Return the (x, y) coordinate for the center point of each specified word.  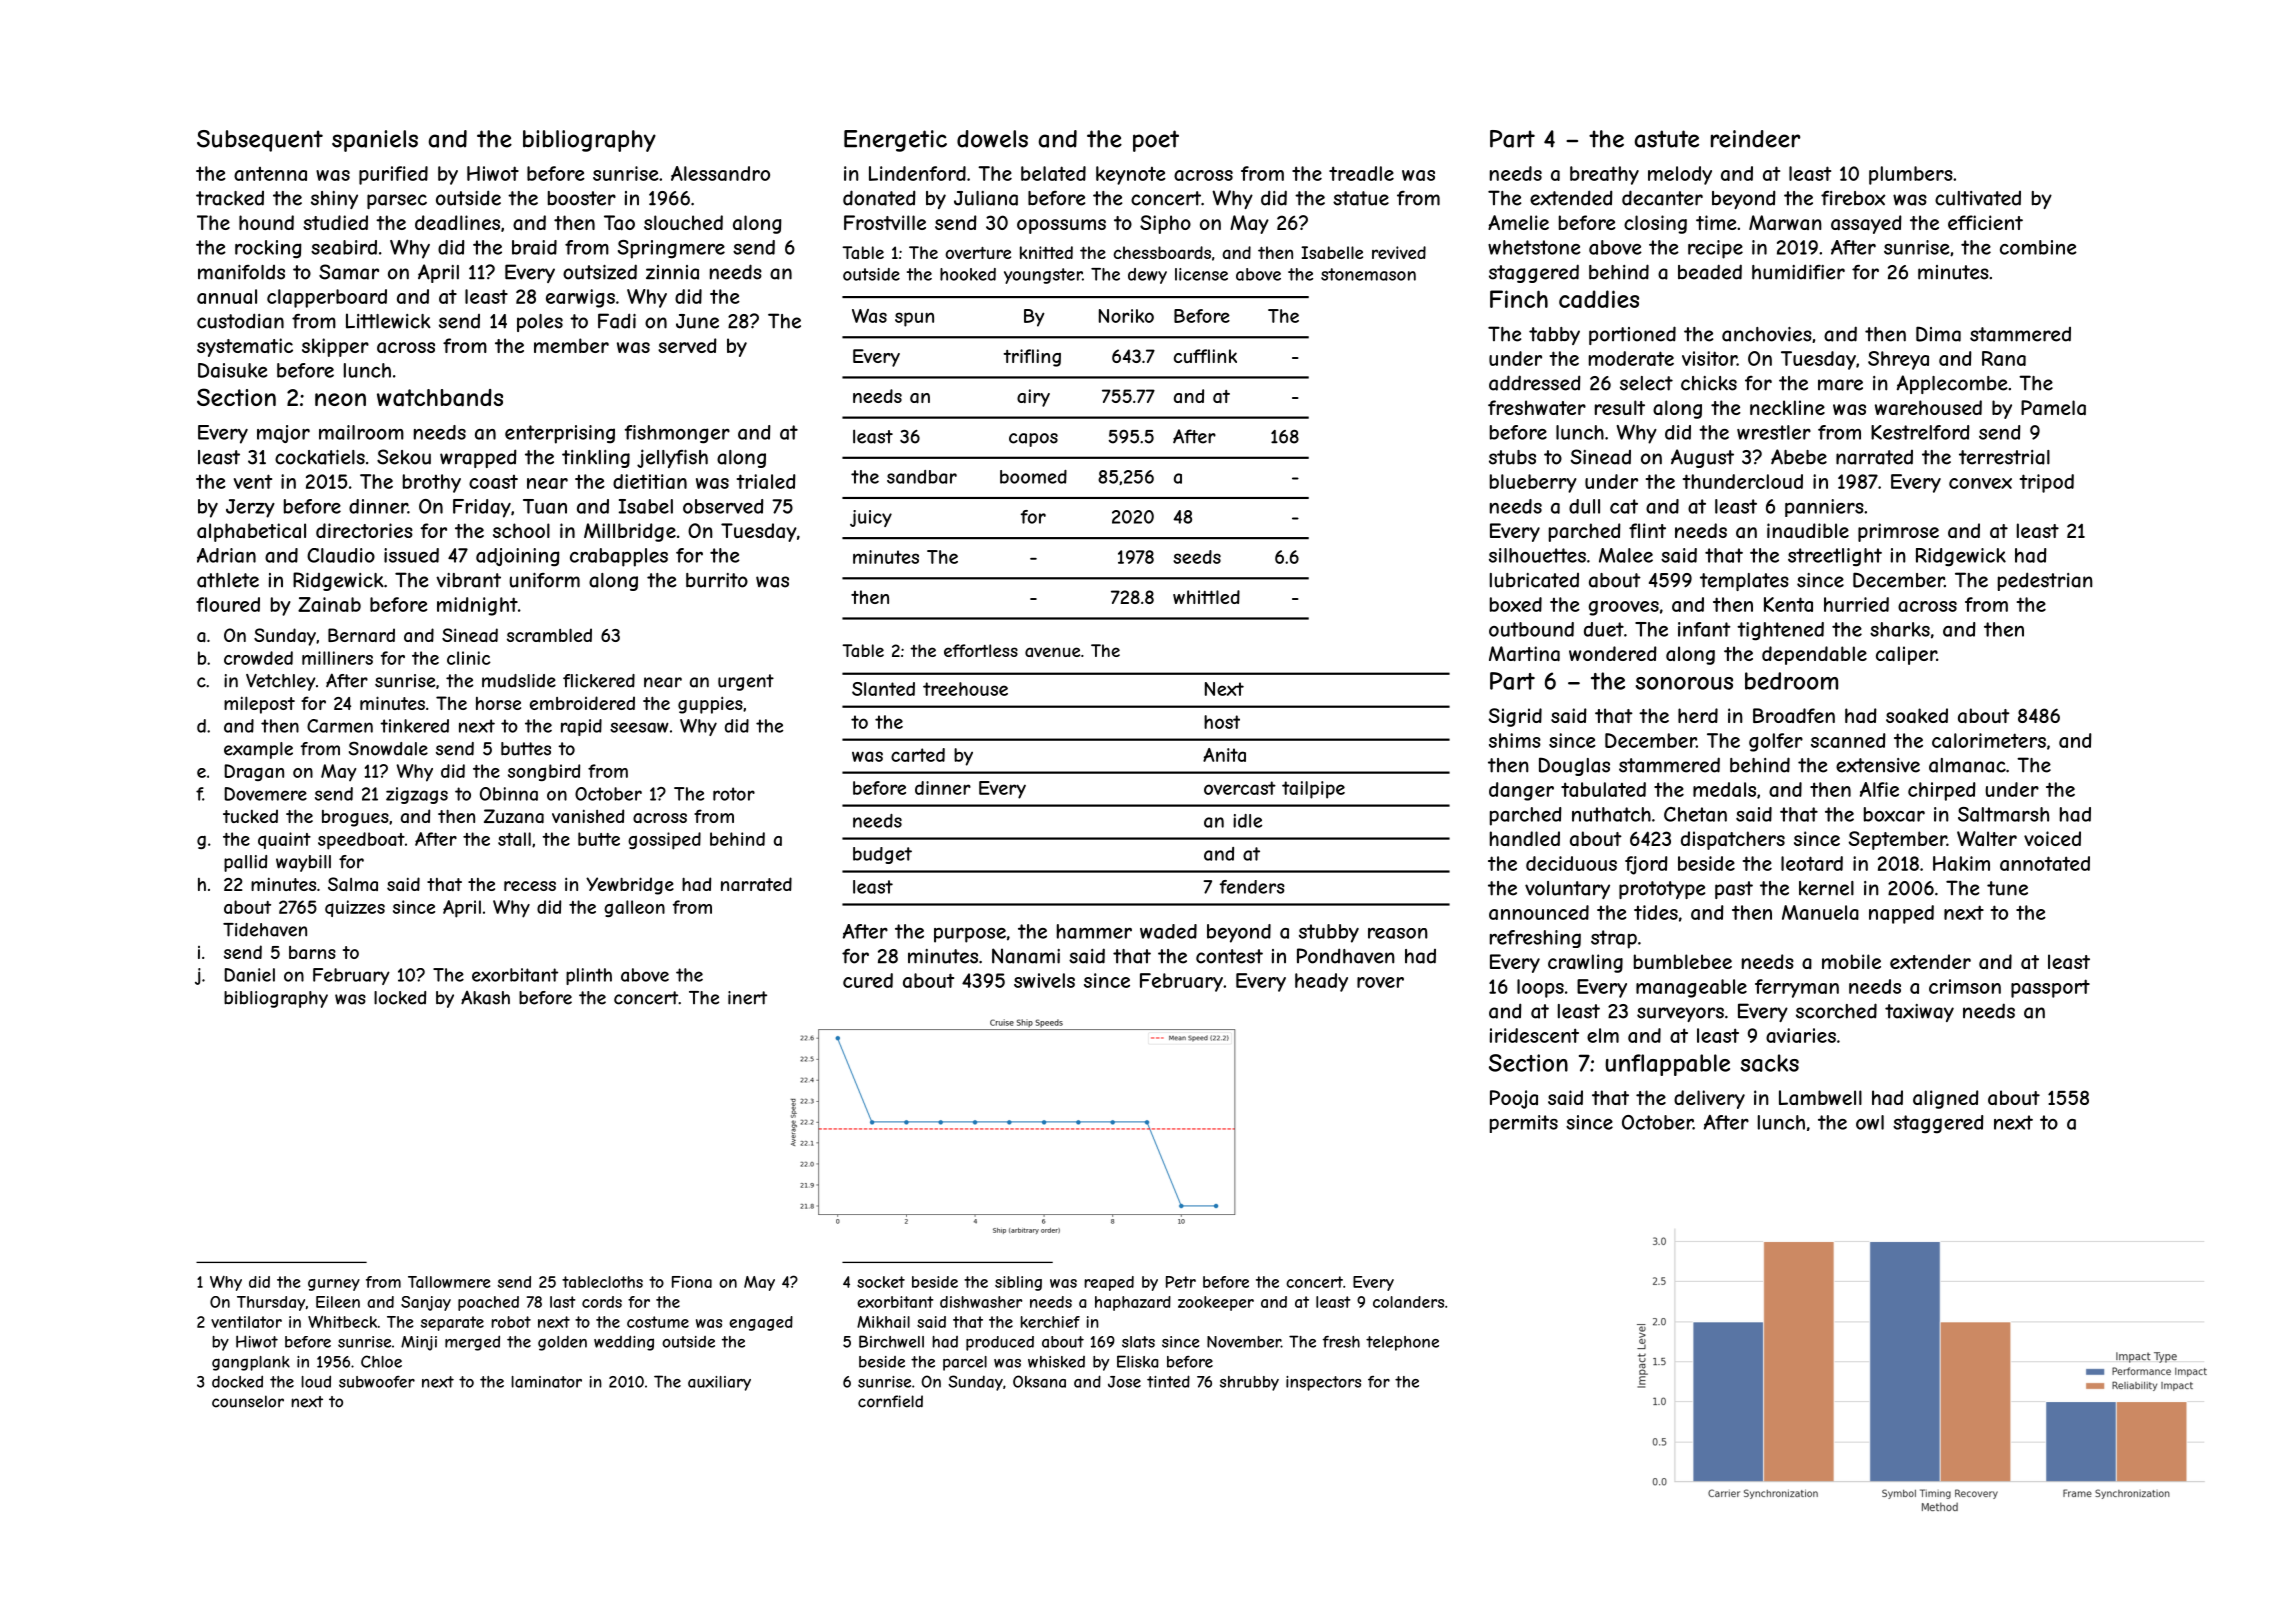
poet (1156, 141)
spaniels (375, 141)
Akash (485, 998)
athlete (228, 580)
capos (1033, 440)
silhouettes (1537, 555)
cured (868, 980)
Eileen (338, 1302)
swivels (1044, 980)
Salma (353, 884)
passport (2050, 988)
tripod (2047, 483)
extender (1930, 961)
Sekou (404, 457)
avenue (1052, 652)
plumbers (1911, 175)
